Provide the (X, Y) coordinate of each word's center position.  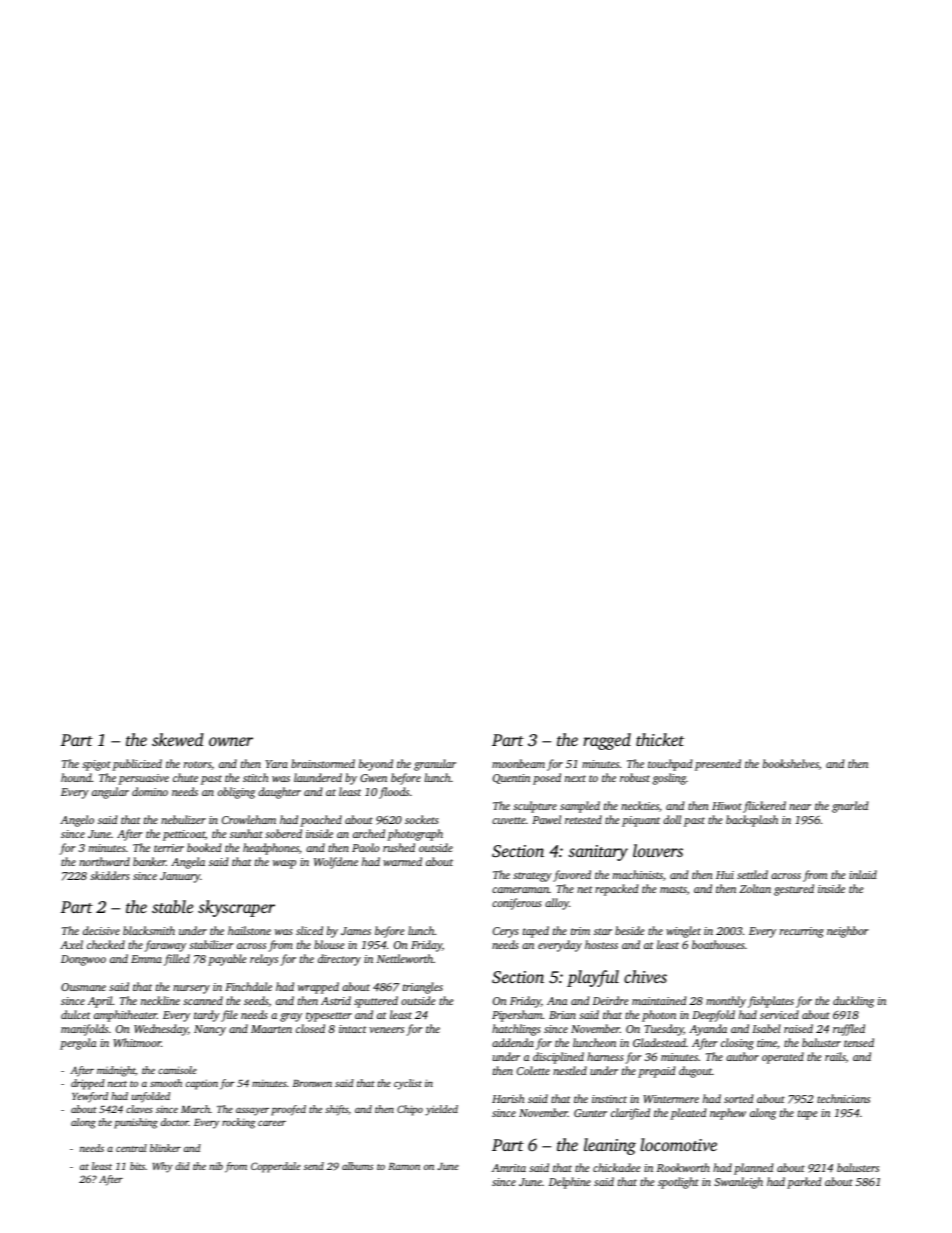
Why (163, 1167)
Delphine (570, 1183)
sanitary (598, 853)
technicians (843, 1098)
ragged (607, 741)
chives (645, 976)
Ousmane (83, 987)
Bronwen (312, 1083)
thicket (660, 739)
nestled (570, 1070)
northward (104, 861)
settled (752, 874)
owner (231, 741)
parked (804, 1183)
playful (593, 978)
